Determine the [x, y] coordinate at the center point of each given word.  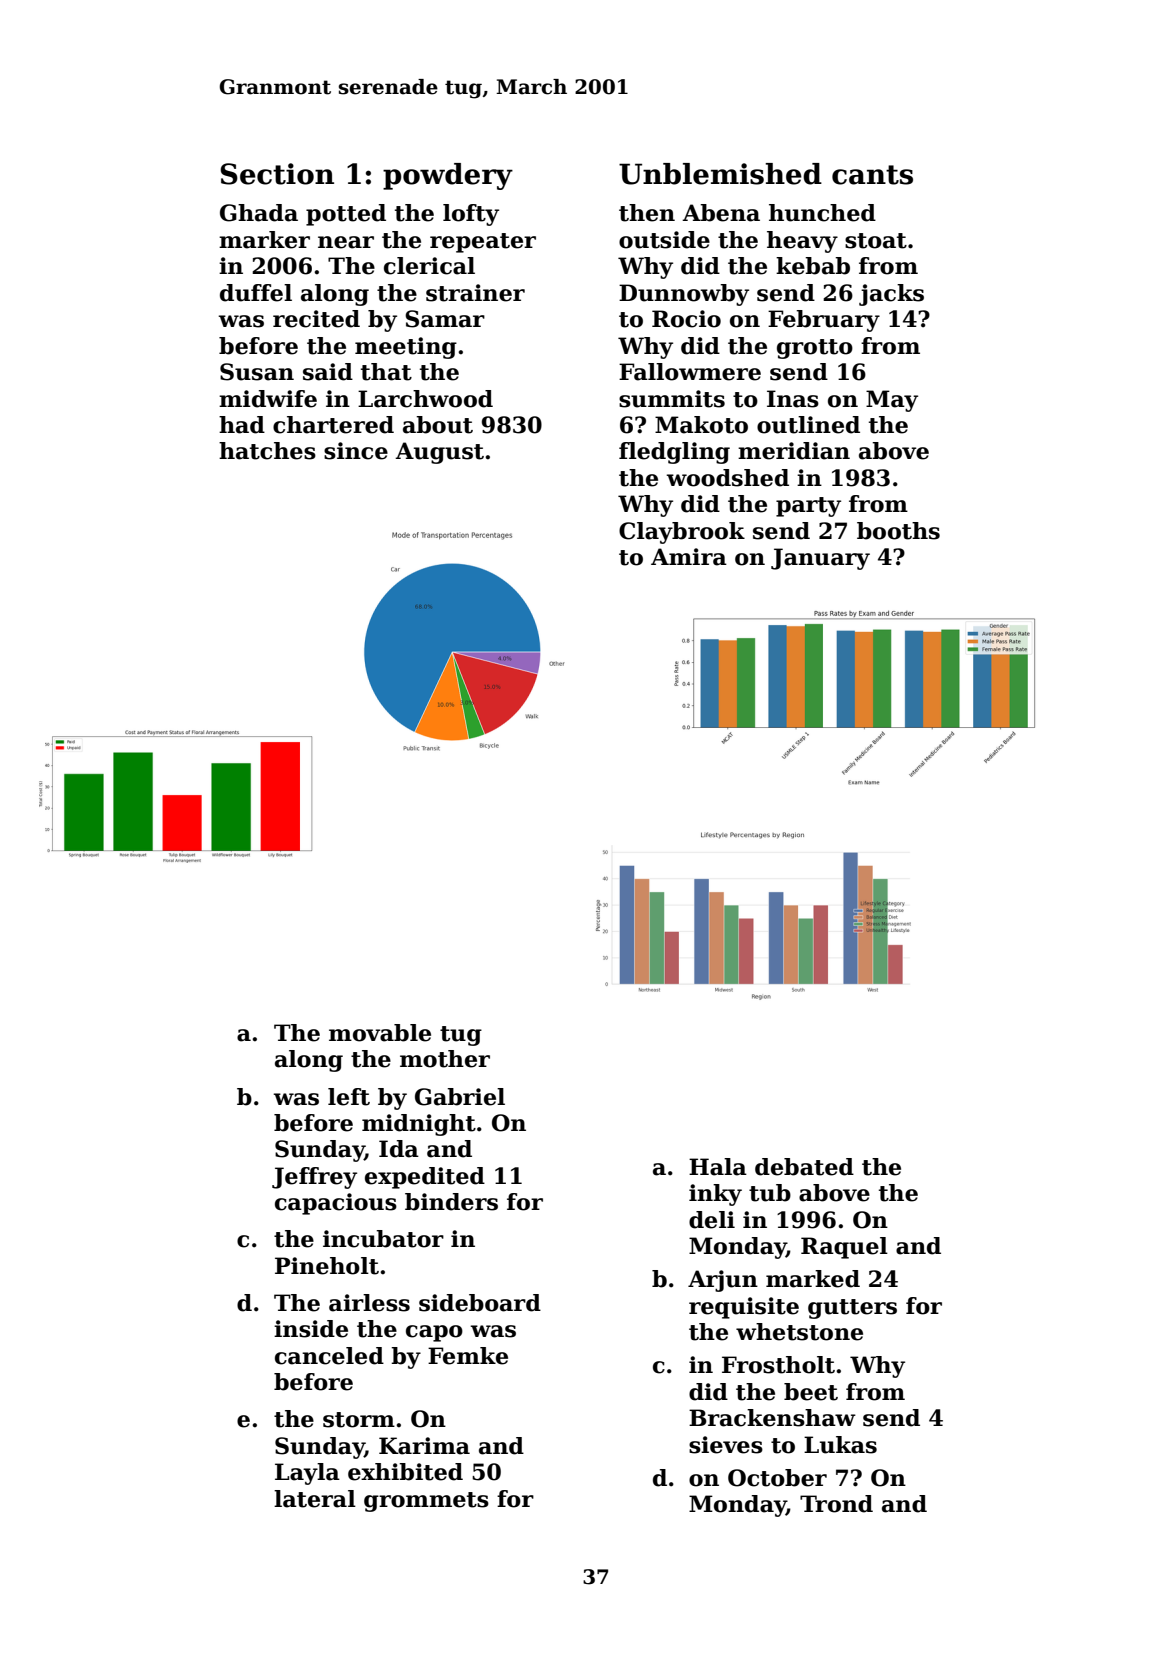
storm [359, 1420]
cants [872, 175]
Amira [689, 557]
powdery [448, 176]
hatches [267, 451]
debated [804, 1167]
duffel [256, 293]
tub [770, 1193]
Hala [718, 1167]
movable [380, 1033]
